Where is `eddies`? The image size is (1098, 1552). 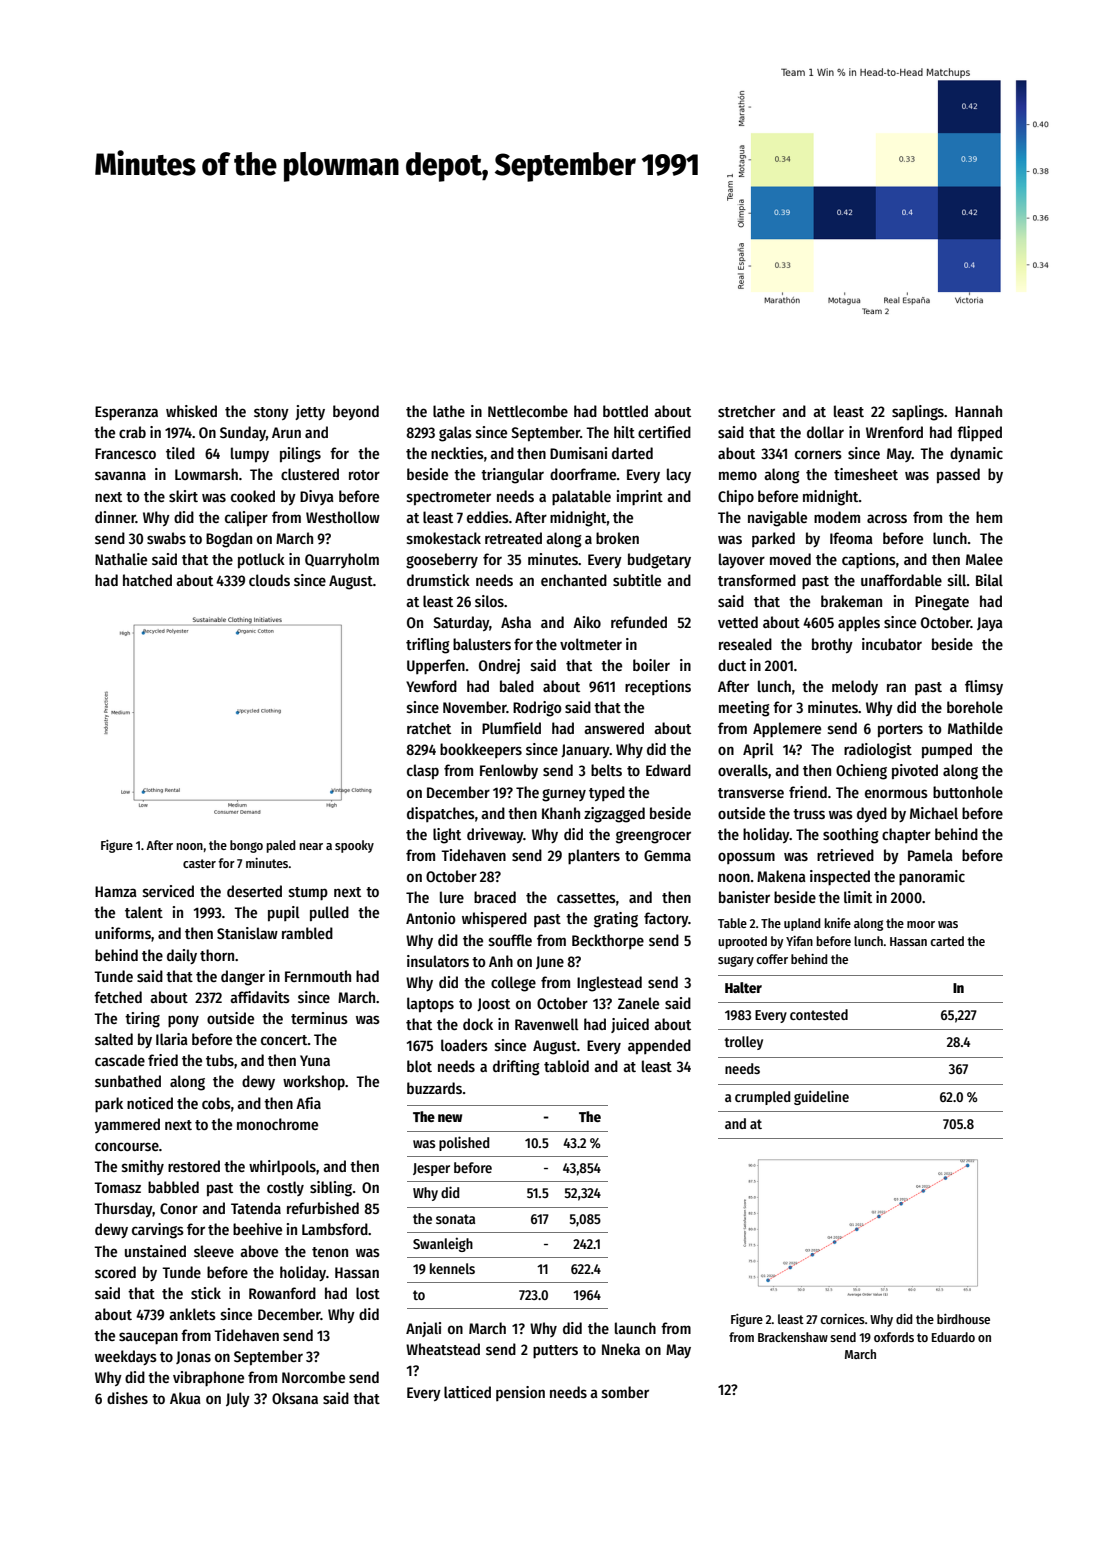 eddies is located at coordinates (488, 517).
